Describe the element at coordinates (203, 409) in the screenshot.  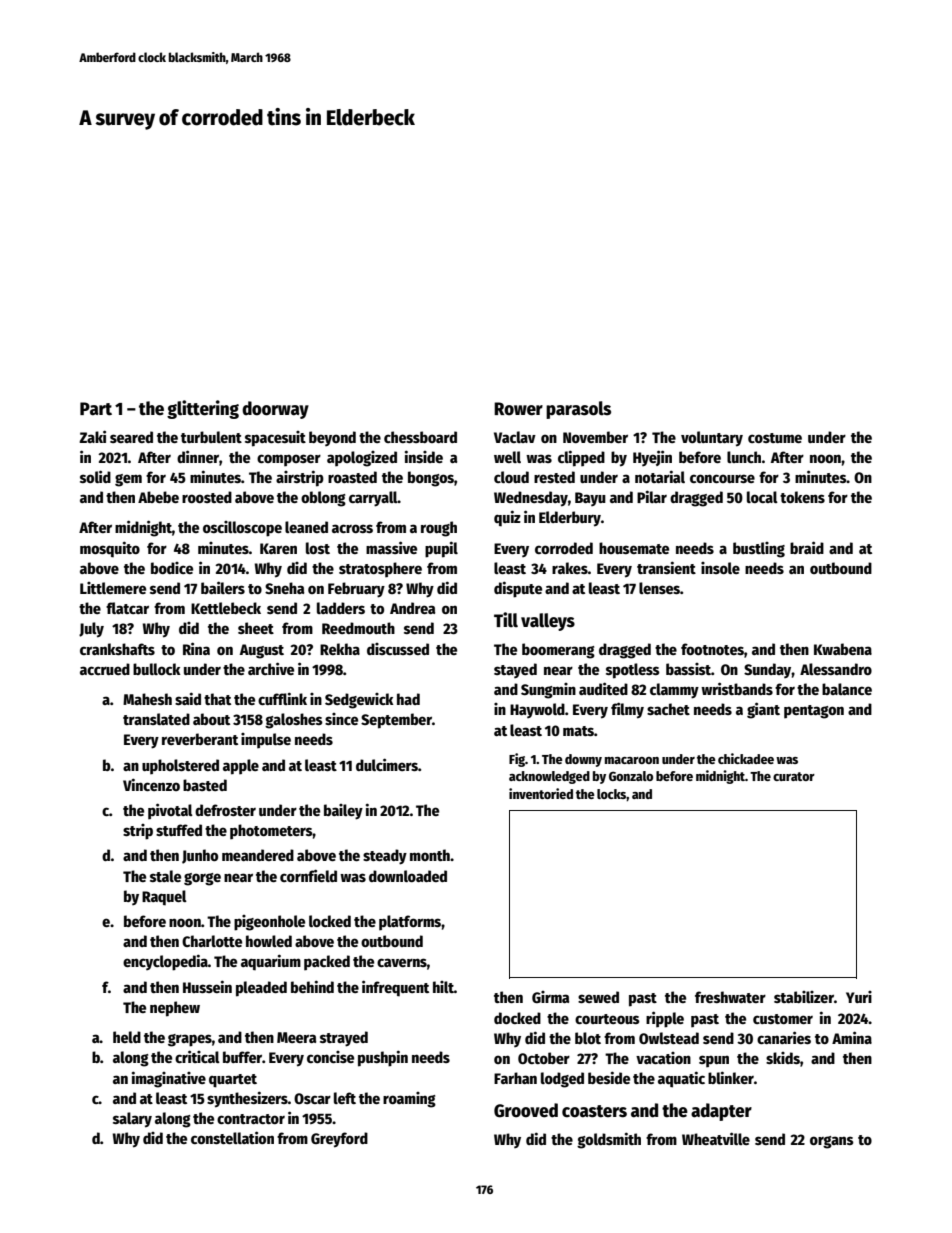
I see `glittering` at that location.
